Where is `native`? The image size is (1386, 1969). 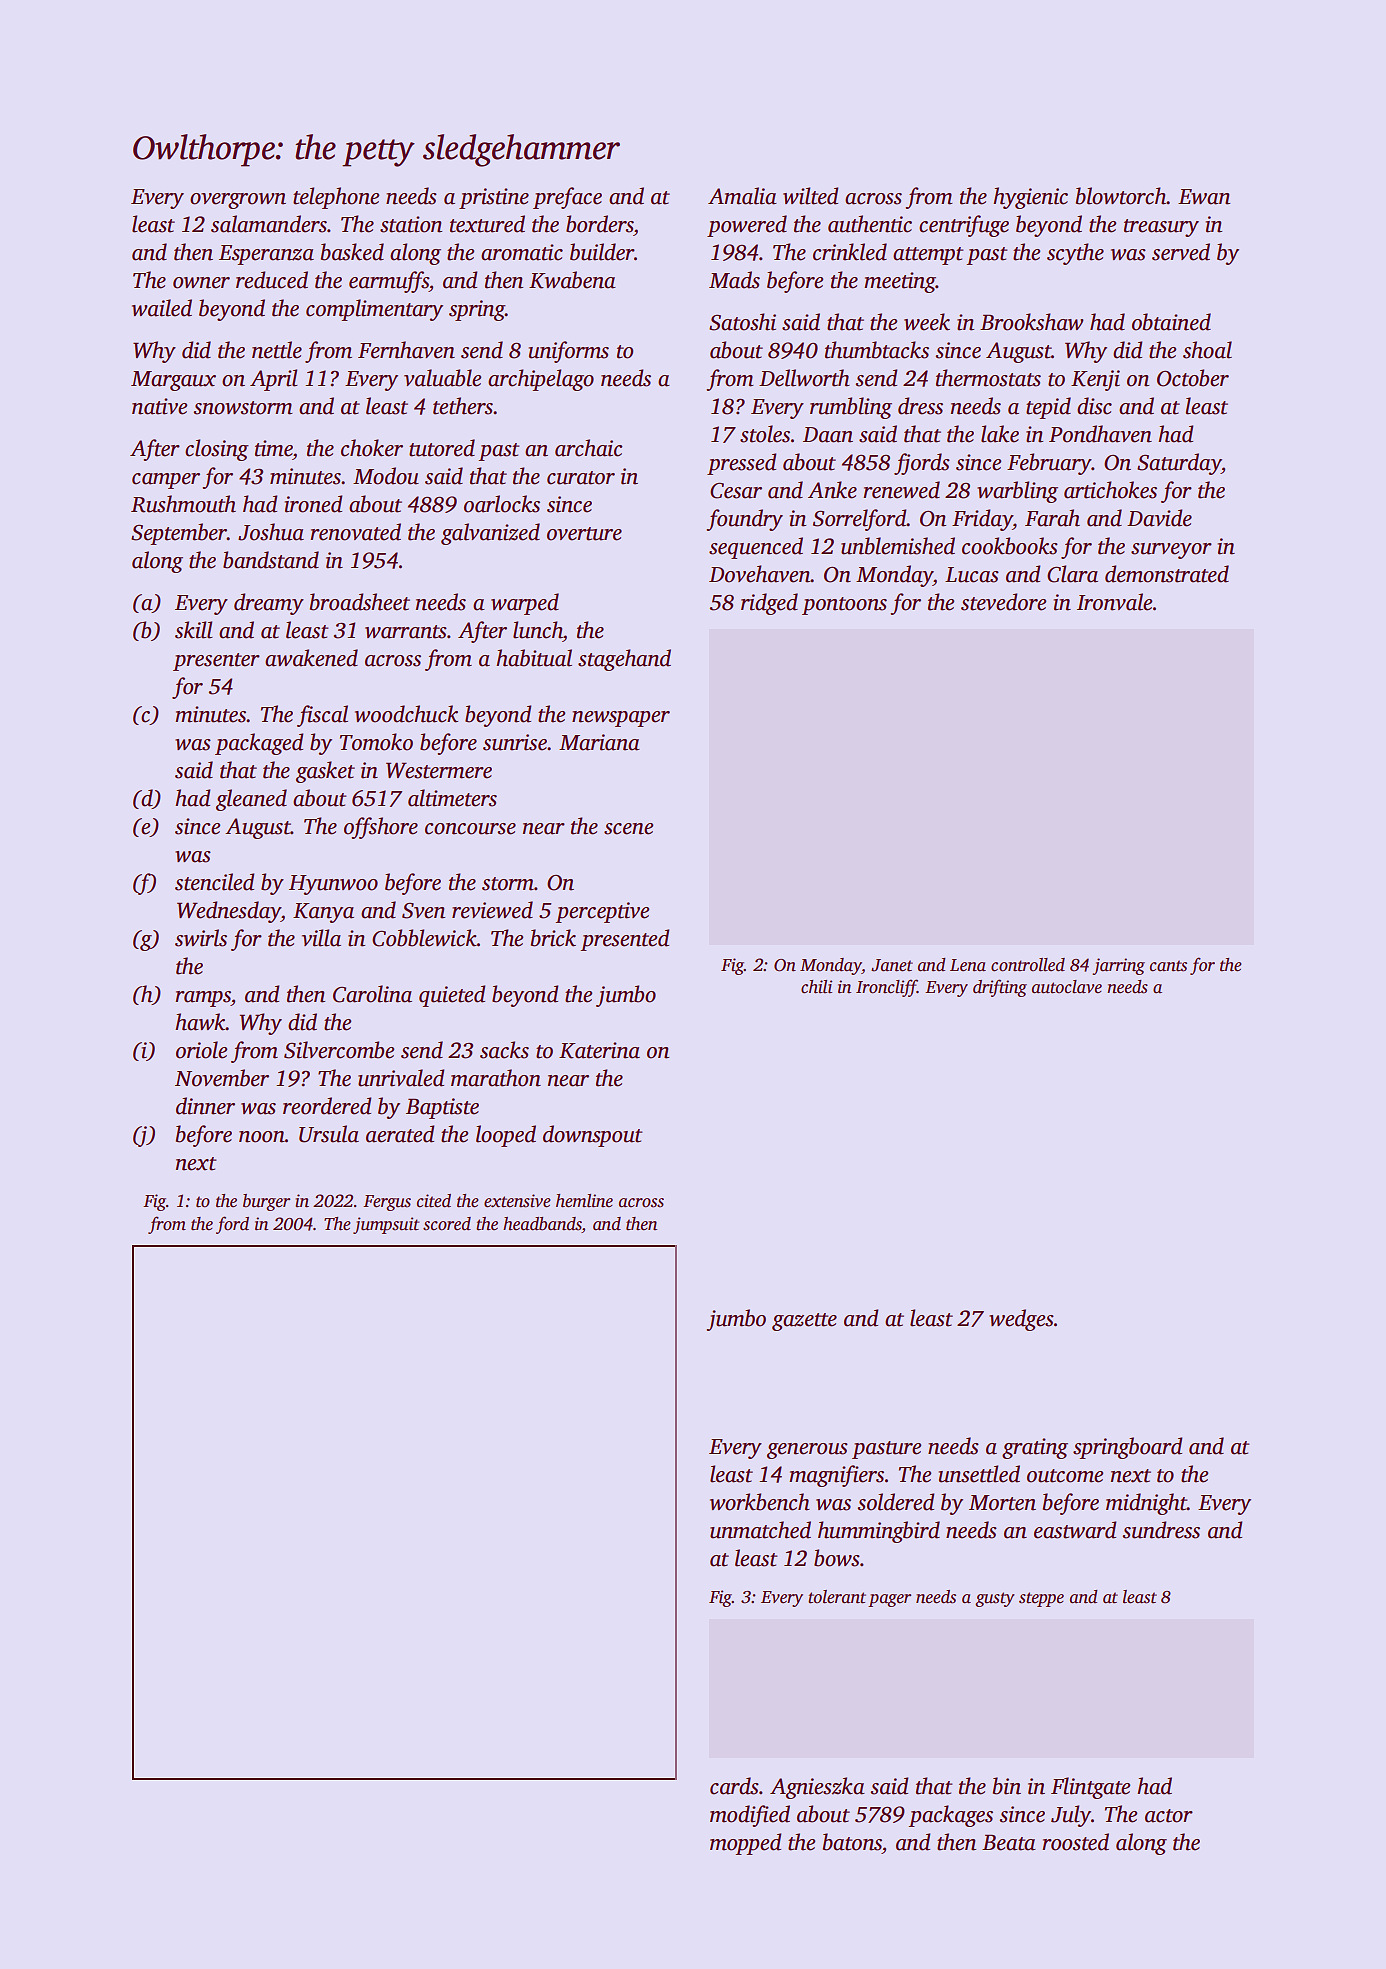
native is located at coordinates (159, 406).
